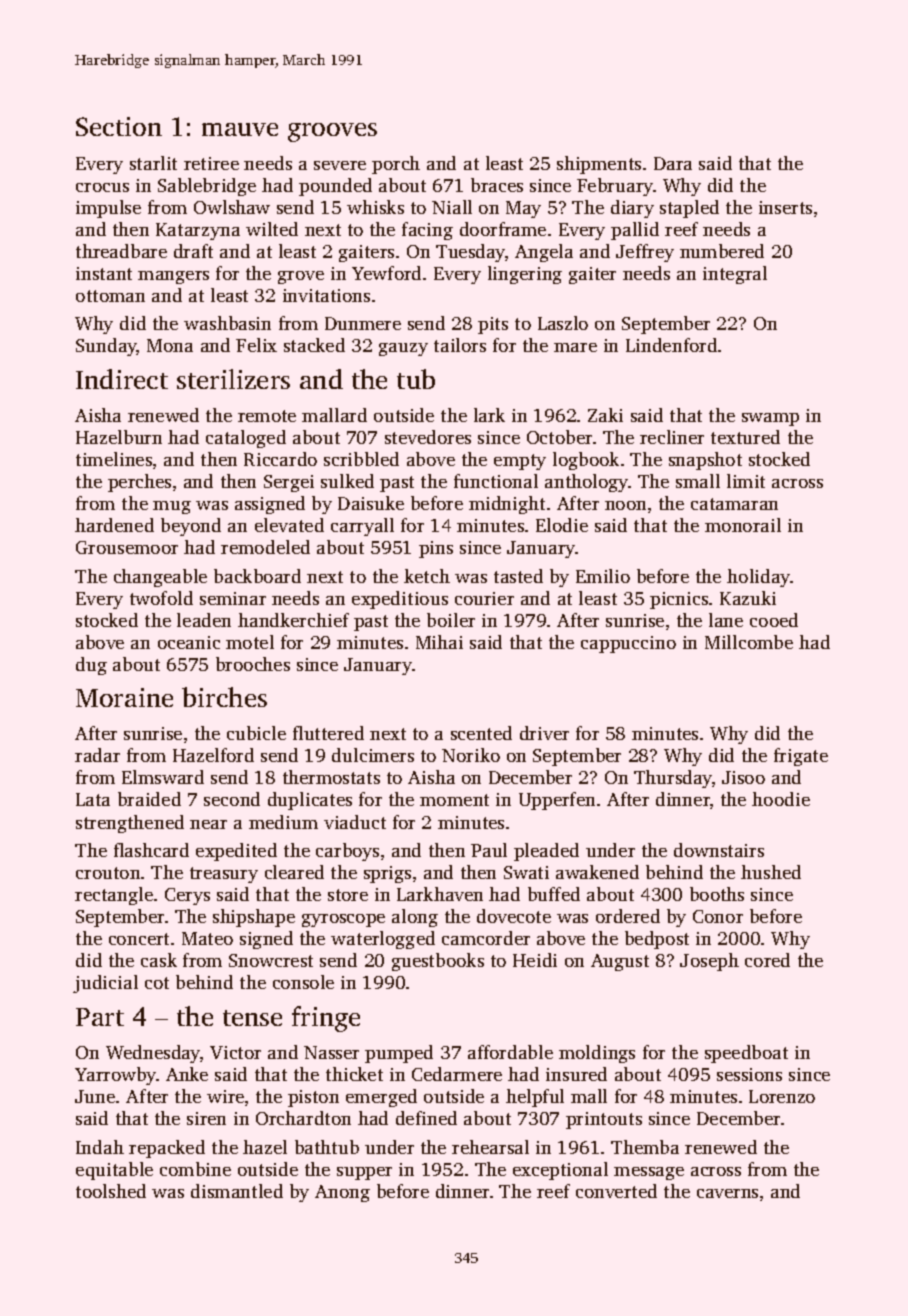 This image has height=1316, width=908. Describe the element at coordinates (616, 1191) in the image. I see `converted` at that location.
